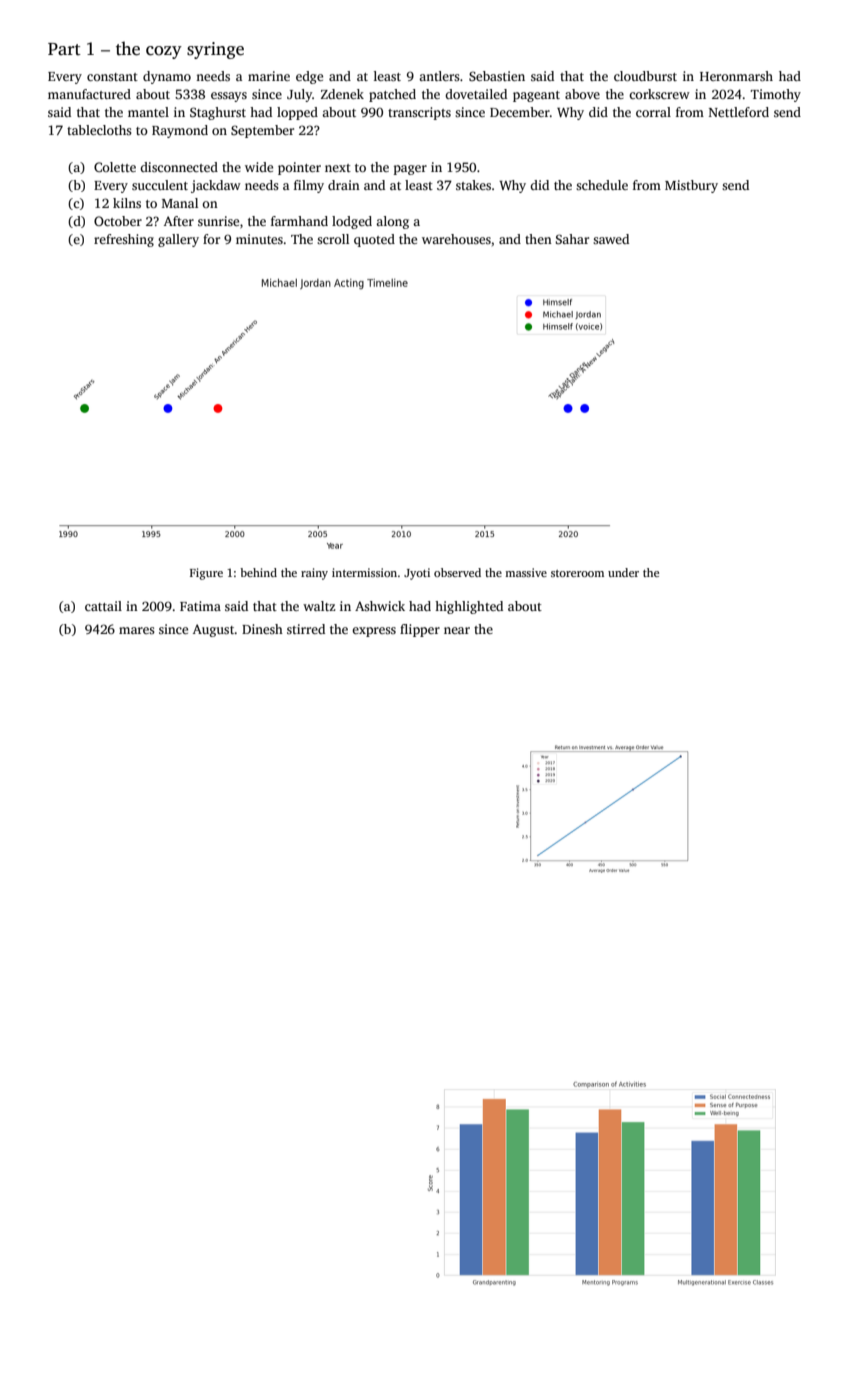 The image size is (849, 1400). What do you see at coordinates (218, 221) in the screenshot?
I see `sunrise` at bounding box center [218, 221].
